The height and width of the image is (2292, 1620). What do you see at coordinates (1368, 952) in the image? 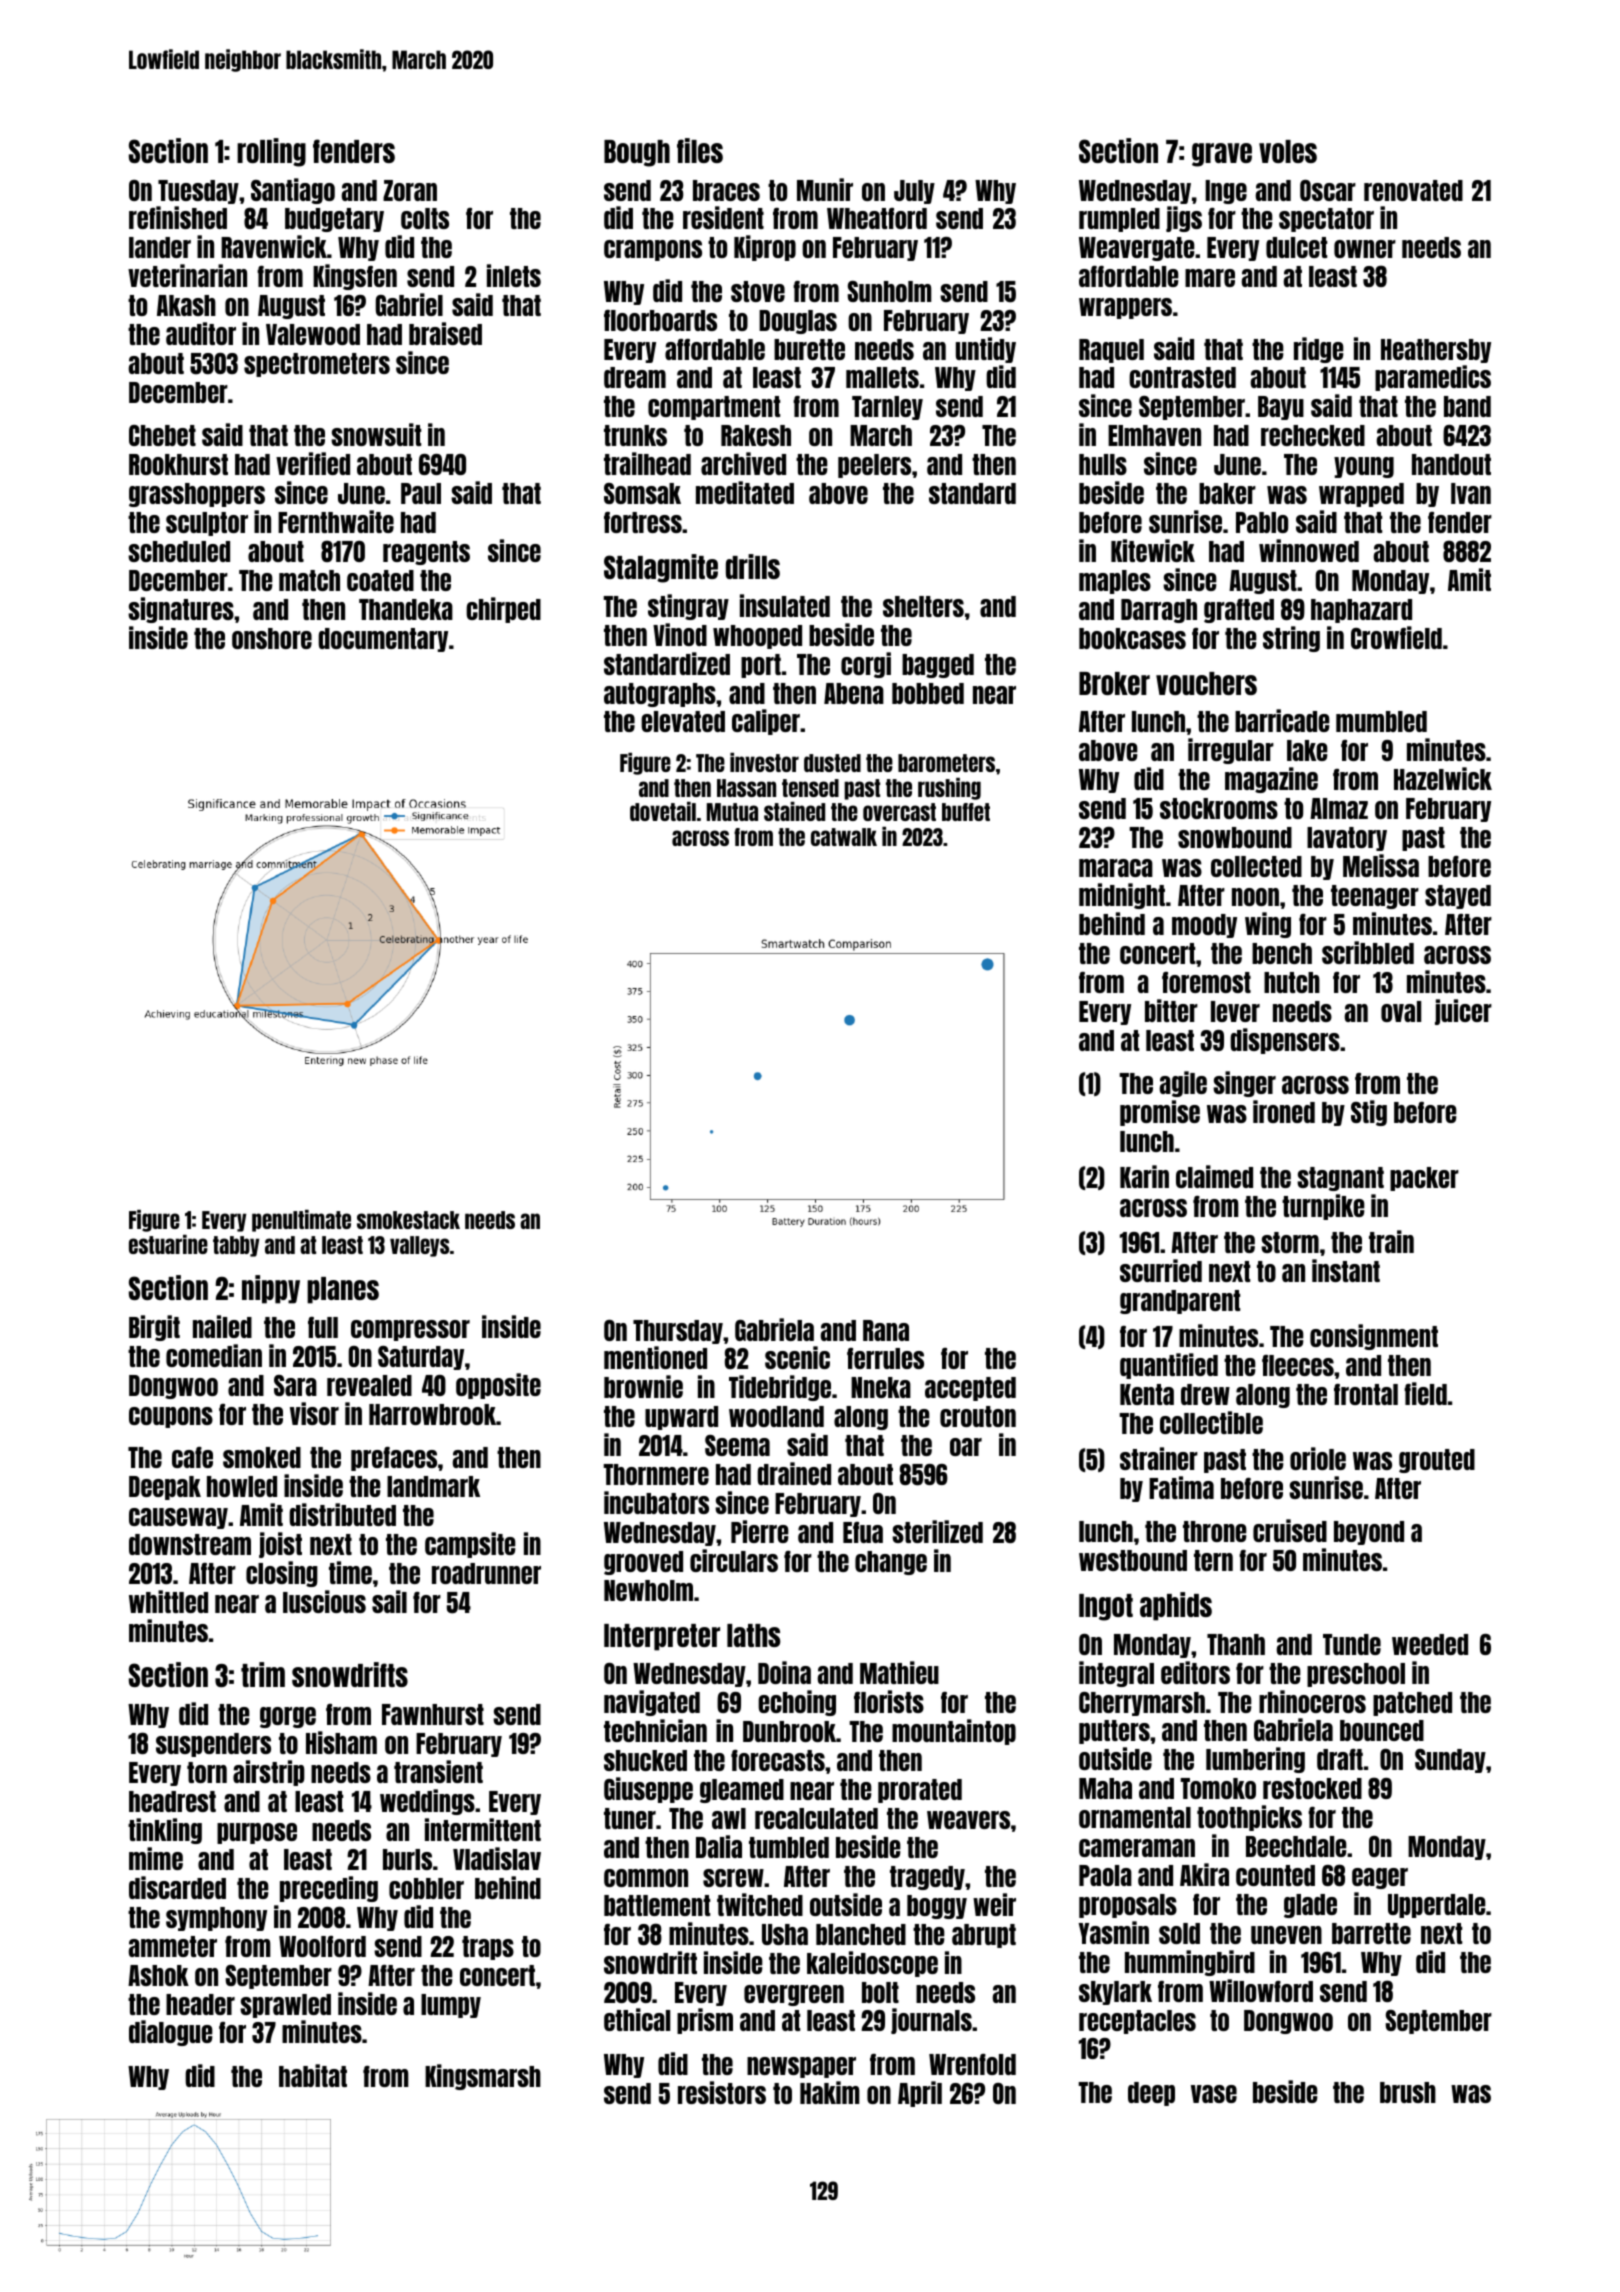
I see `scribbled` at bounding box center [1368, 952].
